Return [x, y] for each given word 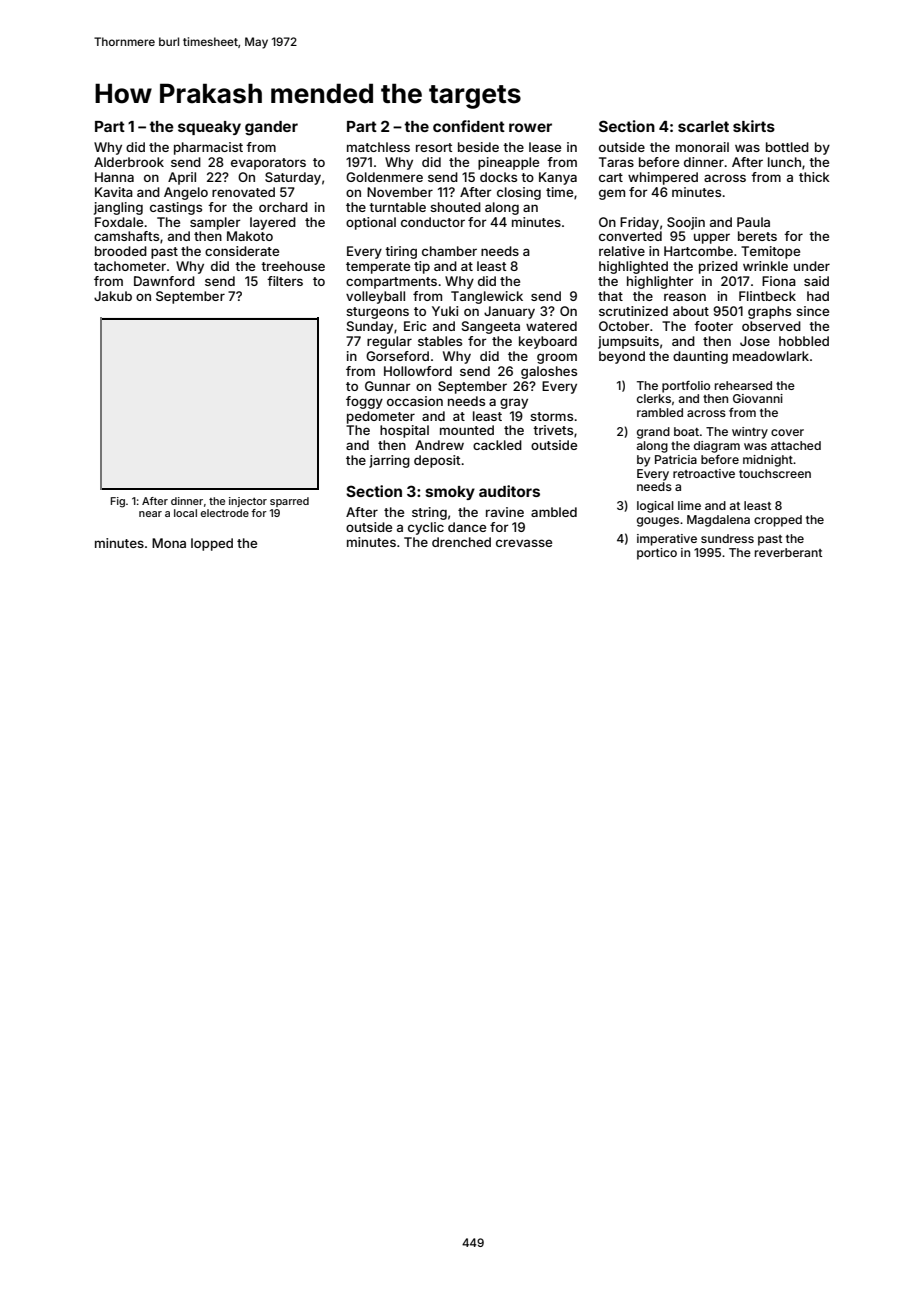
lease [545, 147]
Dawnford [164, 281]
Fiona [779, 281]
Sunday [370, 327]
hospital [404, 431]
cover [787, 432]
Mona [169, 543]
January [509, 312]
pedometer [381, 417]
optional [371, 223]
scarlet [703, 126]
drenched [461, 542]
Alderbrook [129, 162]
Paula [753, 222]
